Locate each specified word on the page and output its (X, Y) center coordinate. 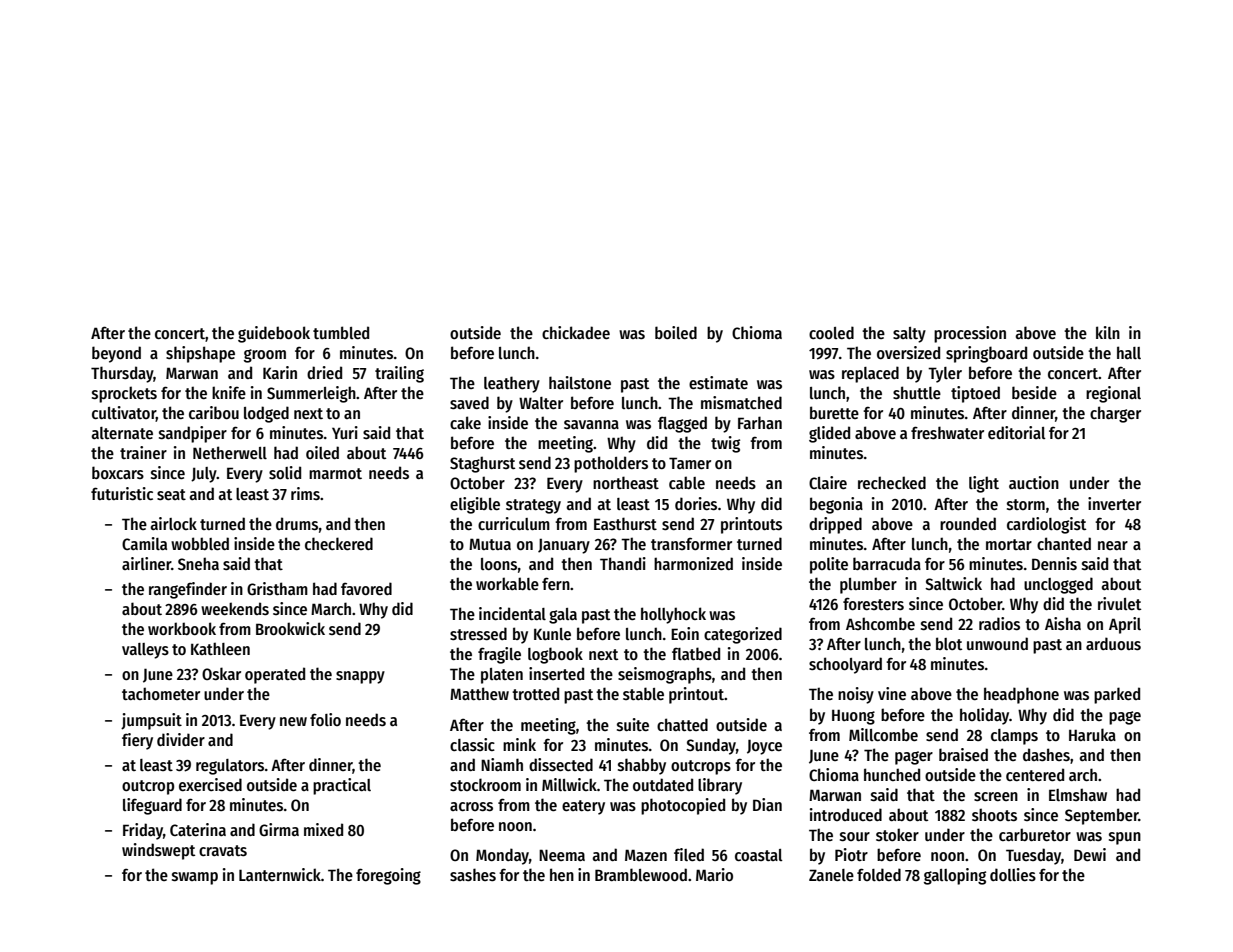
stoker (897, 834)
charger (1115, 414)
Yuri (345, 432)
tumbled (341, 332)
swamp (195, 878)
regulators (230, 767)
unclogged (1058, 585)
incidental (512, 613)
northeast (626, 483)
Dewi (1090, 854)
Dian (767, 804)
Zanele (831, 875)
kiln (1108, 332)
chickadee (576, 332)
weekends (235, 609)
